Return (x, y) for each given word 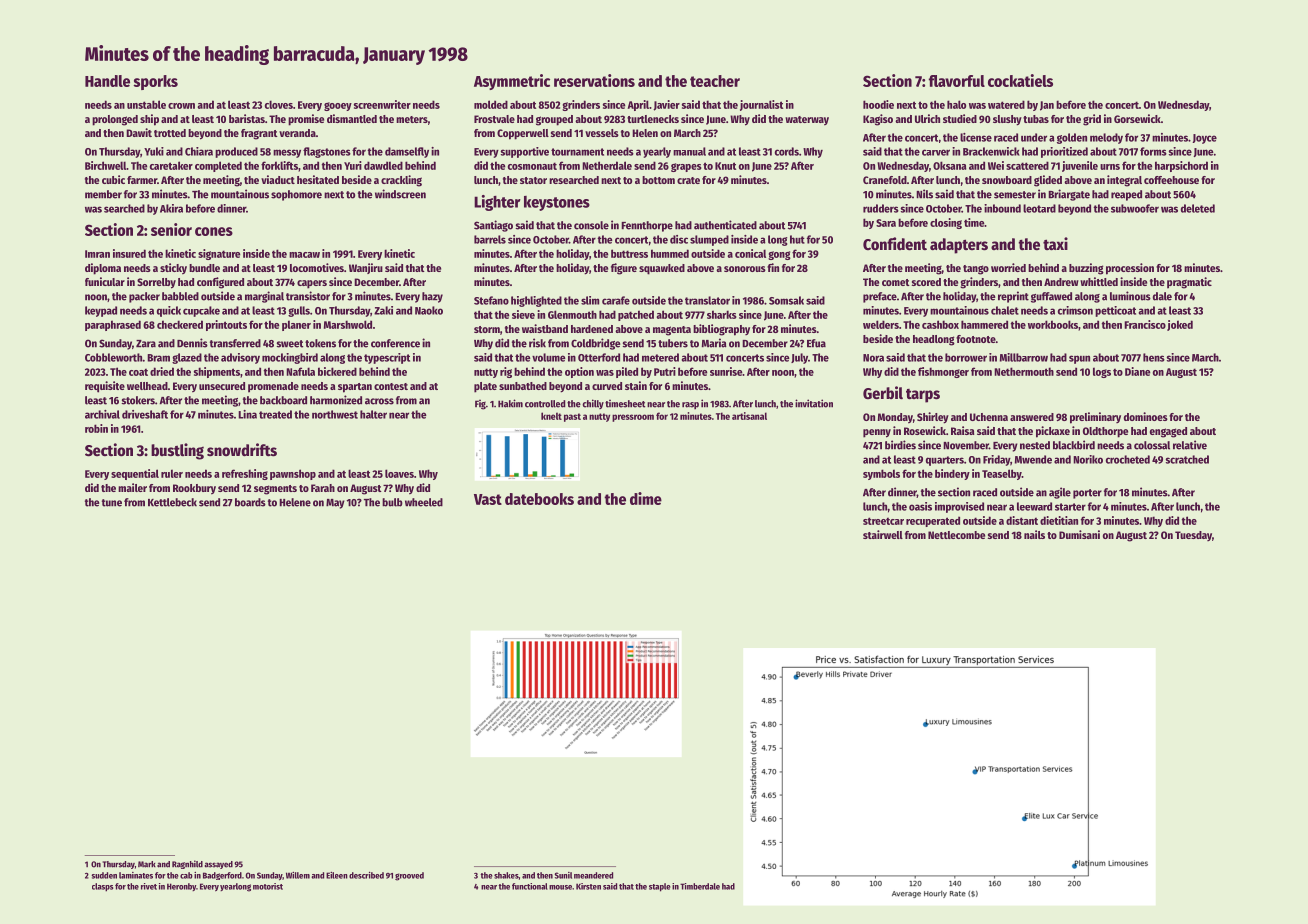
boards (250, 502)
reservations (594, 80)
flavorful (957, 81)
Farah (323, 488)
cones (214, 231)
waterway (807, 121)
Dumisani (1079, 534)
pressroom (633, 418)
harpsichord (1181, 166)
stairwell (883, 534)
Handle (107, 81)
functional (530, 886)
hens (1154, 357)
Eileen (337, 875)
